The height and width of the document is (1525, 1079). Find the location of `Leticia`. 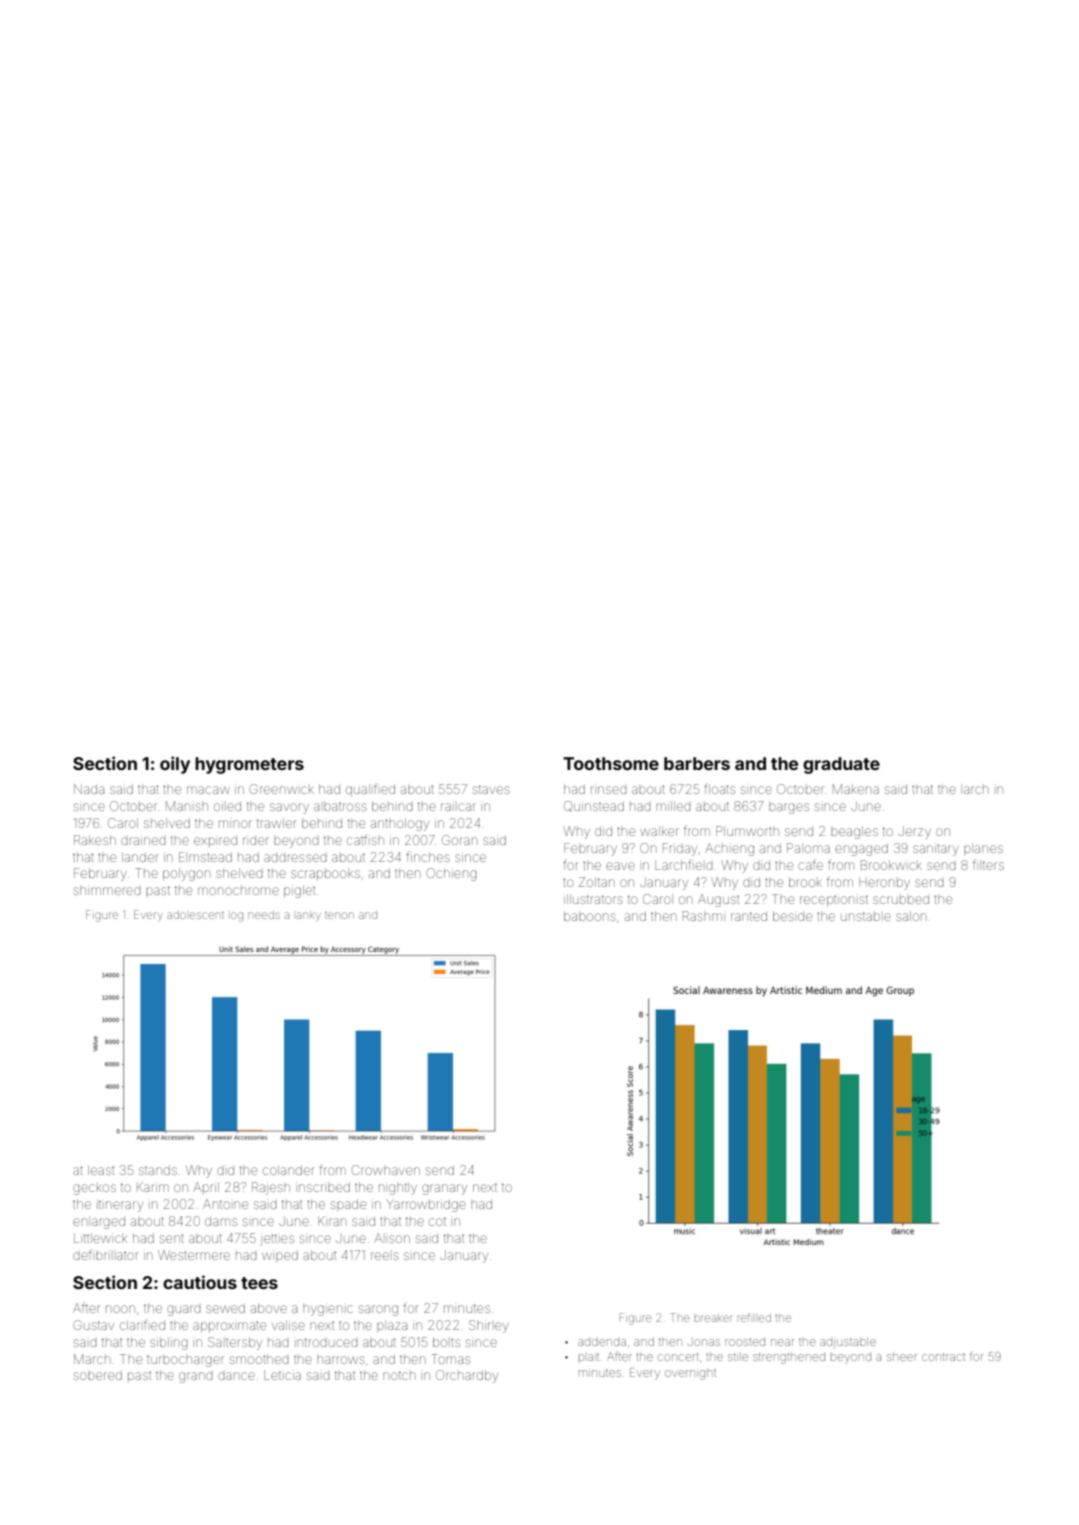

Leticia is located at coordinates (282, 1375).
